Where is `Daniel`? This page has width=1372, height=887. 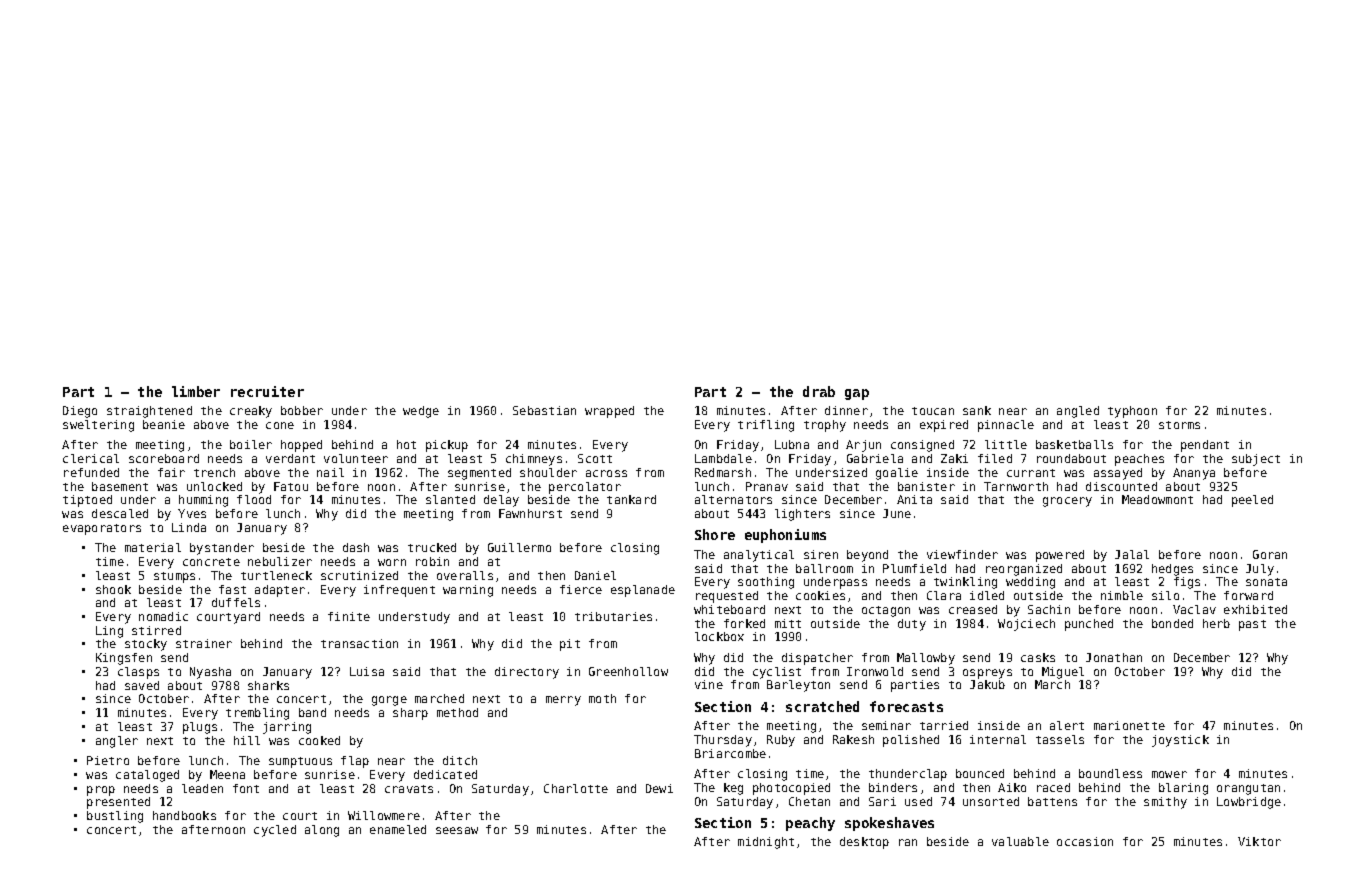 Daniel is located at coordinates (595, 575).
